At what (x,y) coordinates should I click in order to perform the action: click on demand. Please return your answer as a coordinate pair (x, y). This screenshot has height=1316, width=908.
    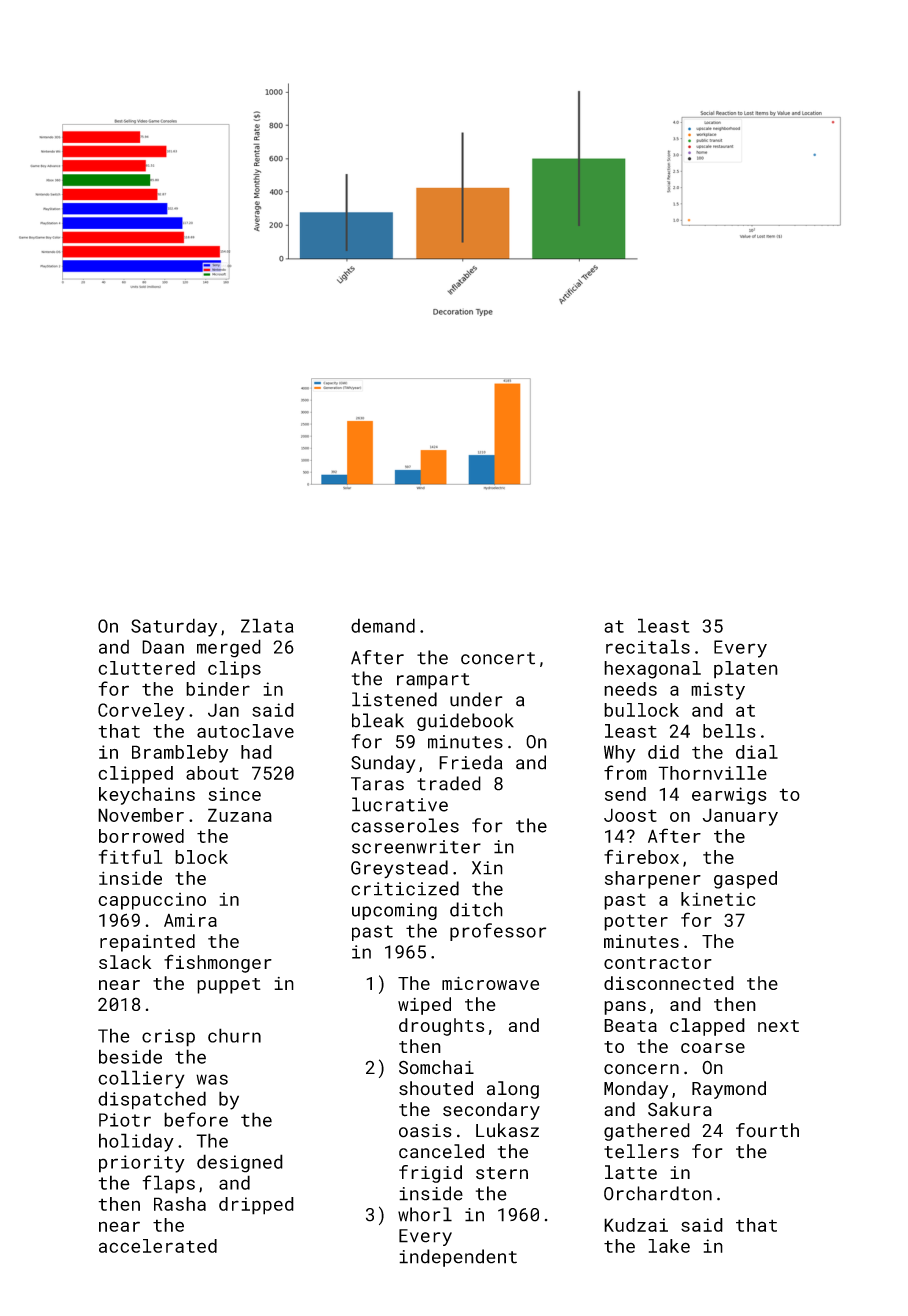
    Looking at the image, I should click on (383, 625).
